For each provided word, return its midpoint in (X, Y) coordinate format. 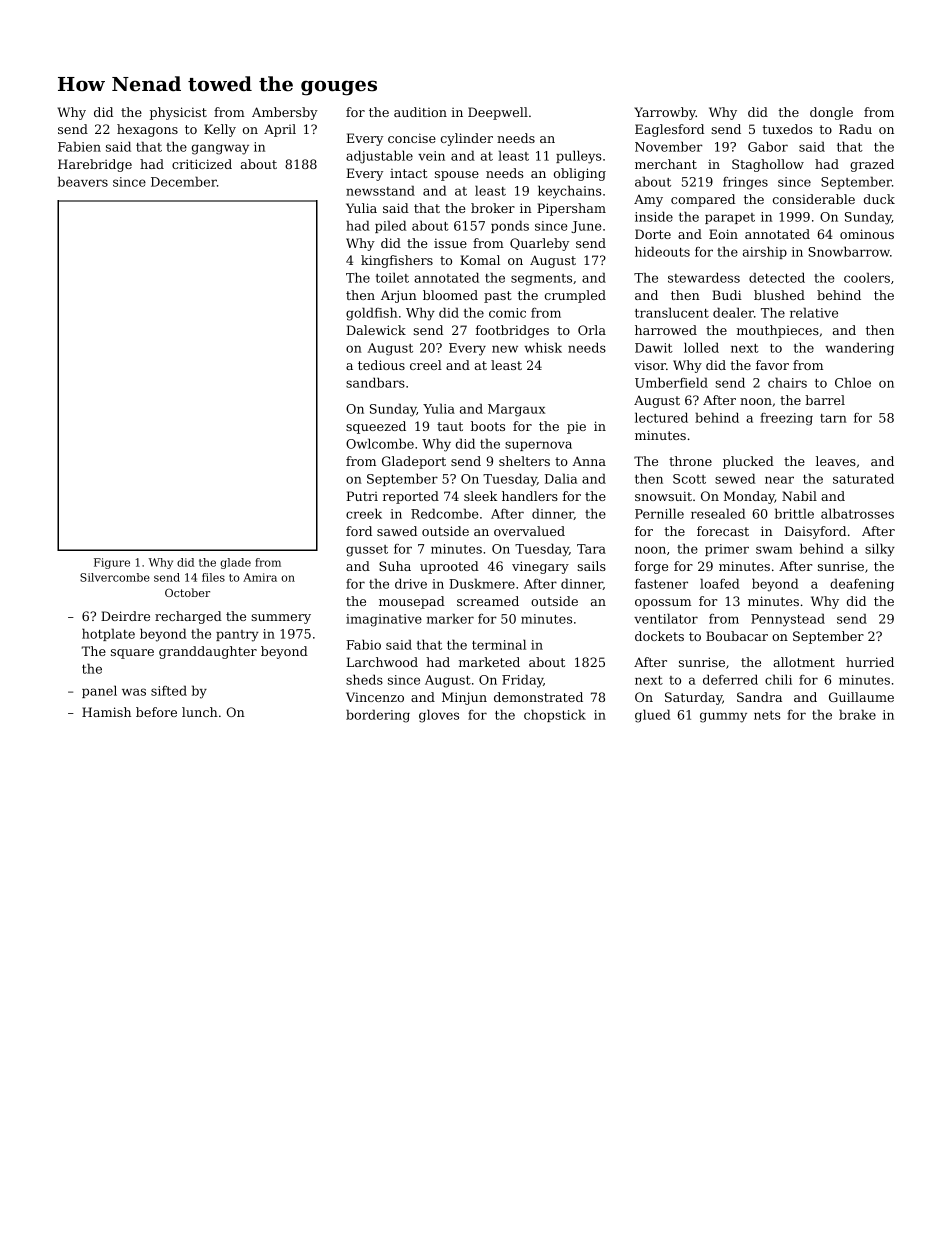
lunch (200, 712)
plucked (748, 462)
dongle (831, 113)
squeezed (376, 427)
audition (420, 112)
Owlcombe (380, 443)
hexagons (147, 130)
